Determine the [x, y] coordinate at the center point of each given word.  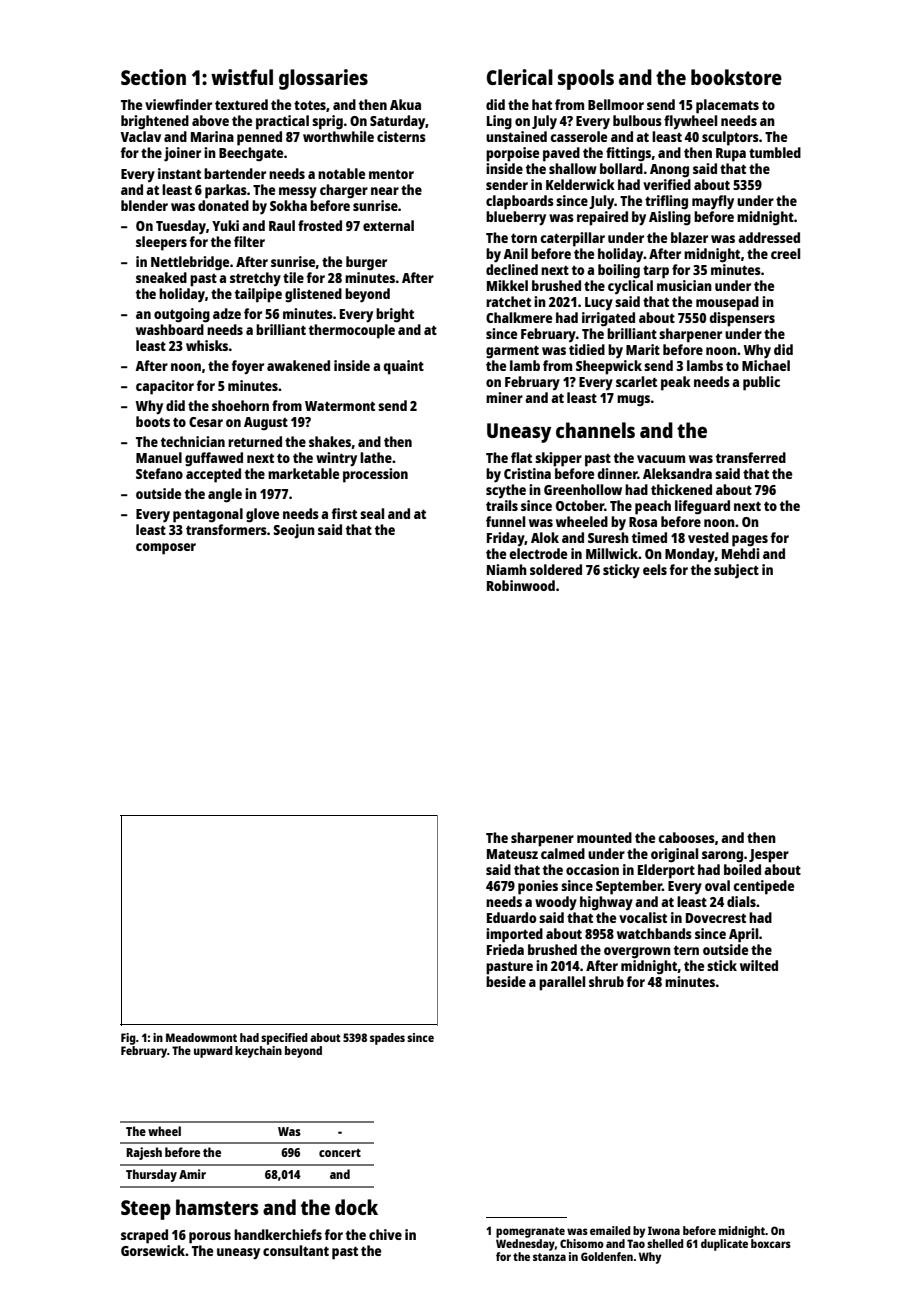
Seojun [294, 531]
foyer [248, 367]
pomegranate [530, 1232]
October [580, 505]
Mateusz [512, 854]
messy [298, 192]
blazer [689, 237]
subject [736, 571]
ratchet [508, 301]
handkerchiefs [278, 1234]
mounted [604, 837]
